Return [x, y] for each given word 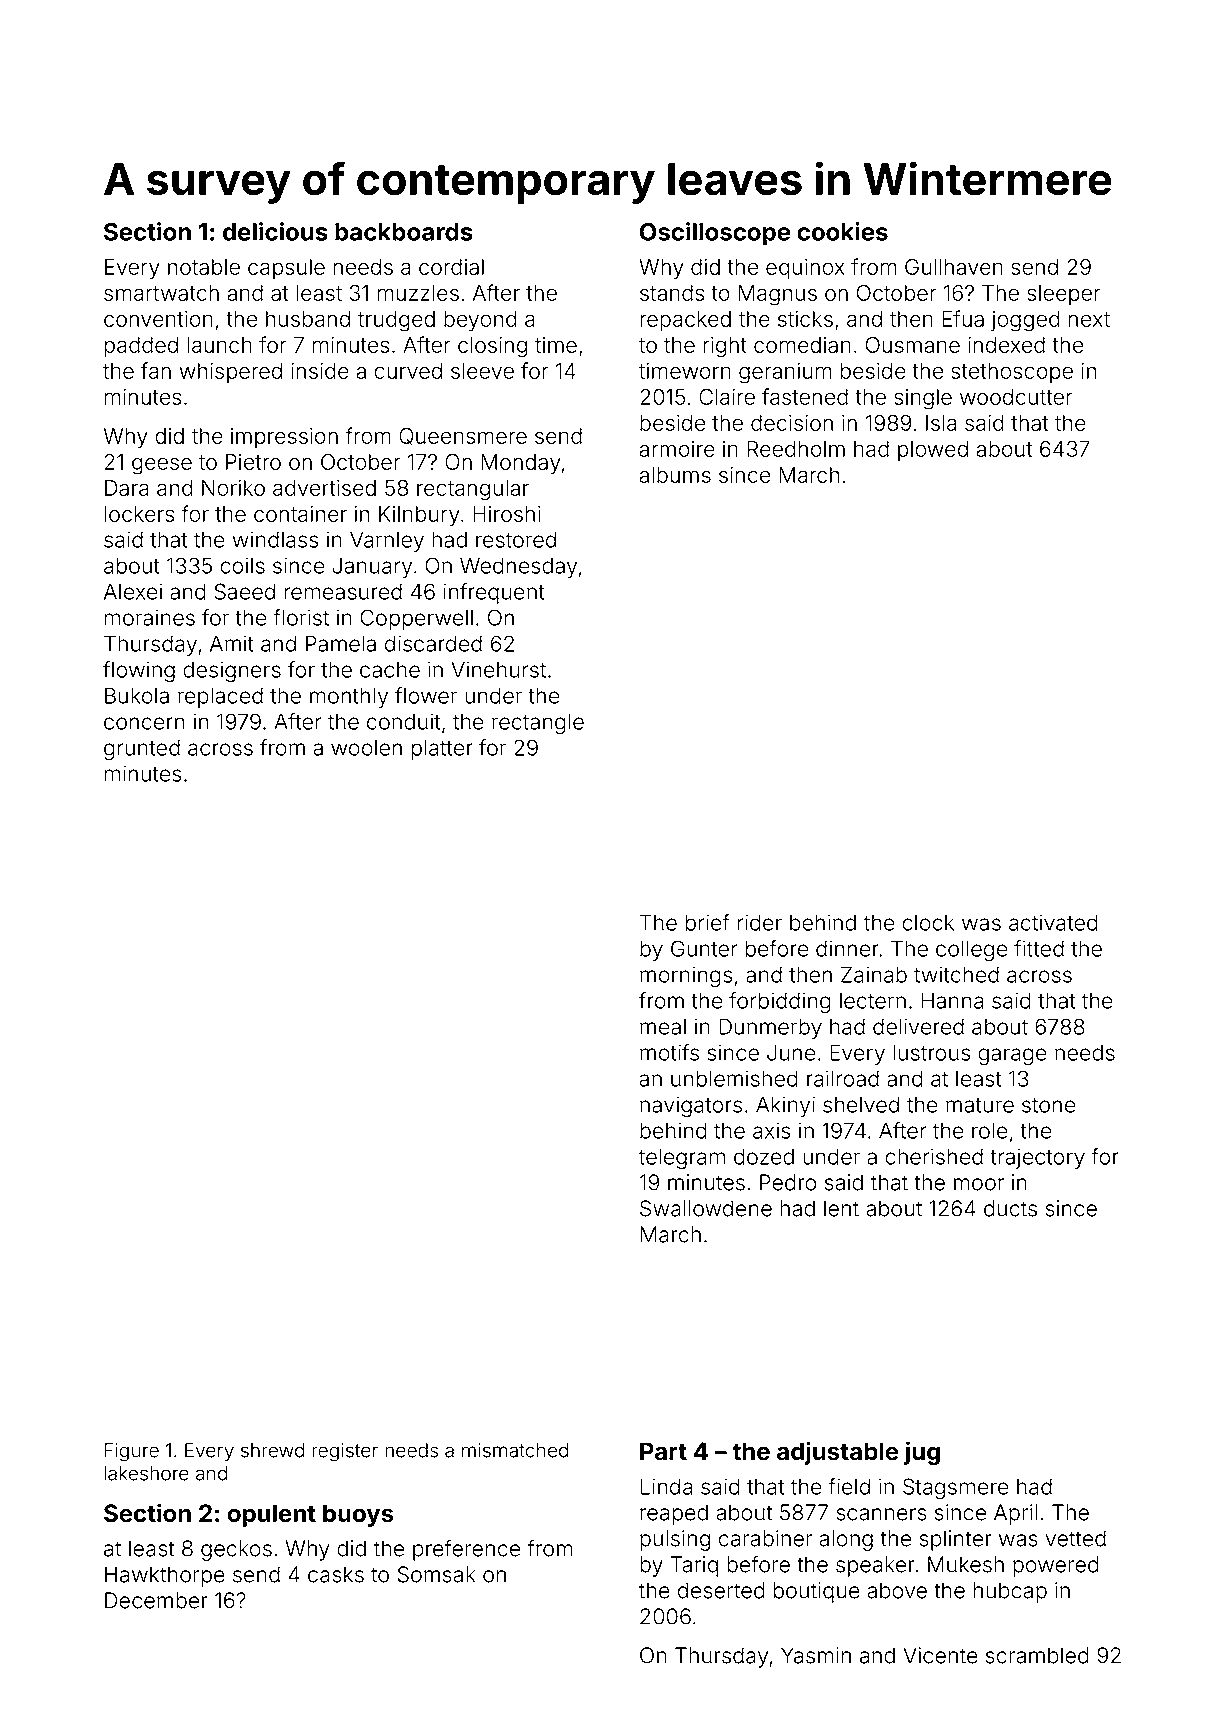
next [1089, 319]
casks [336, 1574]
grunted [142, 749]
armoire [677, 449]
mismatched [515, 1450]
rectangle [538, 723]
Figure [132, 1452]
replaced [220, 697]
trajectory [1037, 1158]
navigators [691, 1106]
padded [141, 347]
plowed [933, 451]
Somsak [436, 1574]
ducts [1010, 1208]
